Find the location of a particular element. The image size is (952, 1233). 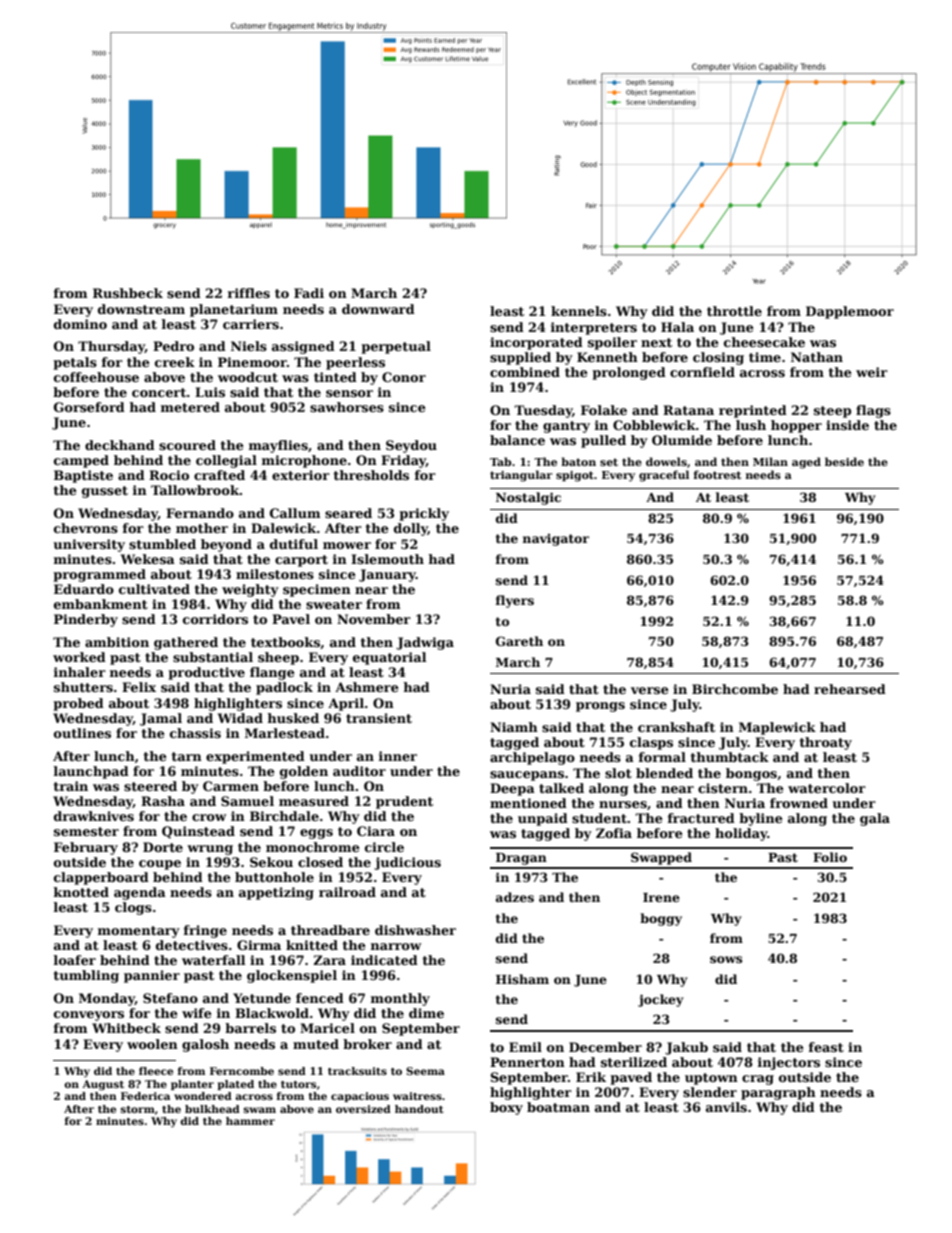

cultivated is located at coordinates (154, 589).
